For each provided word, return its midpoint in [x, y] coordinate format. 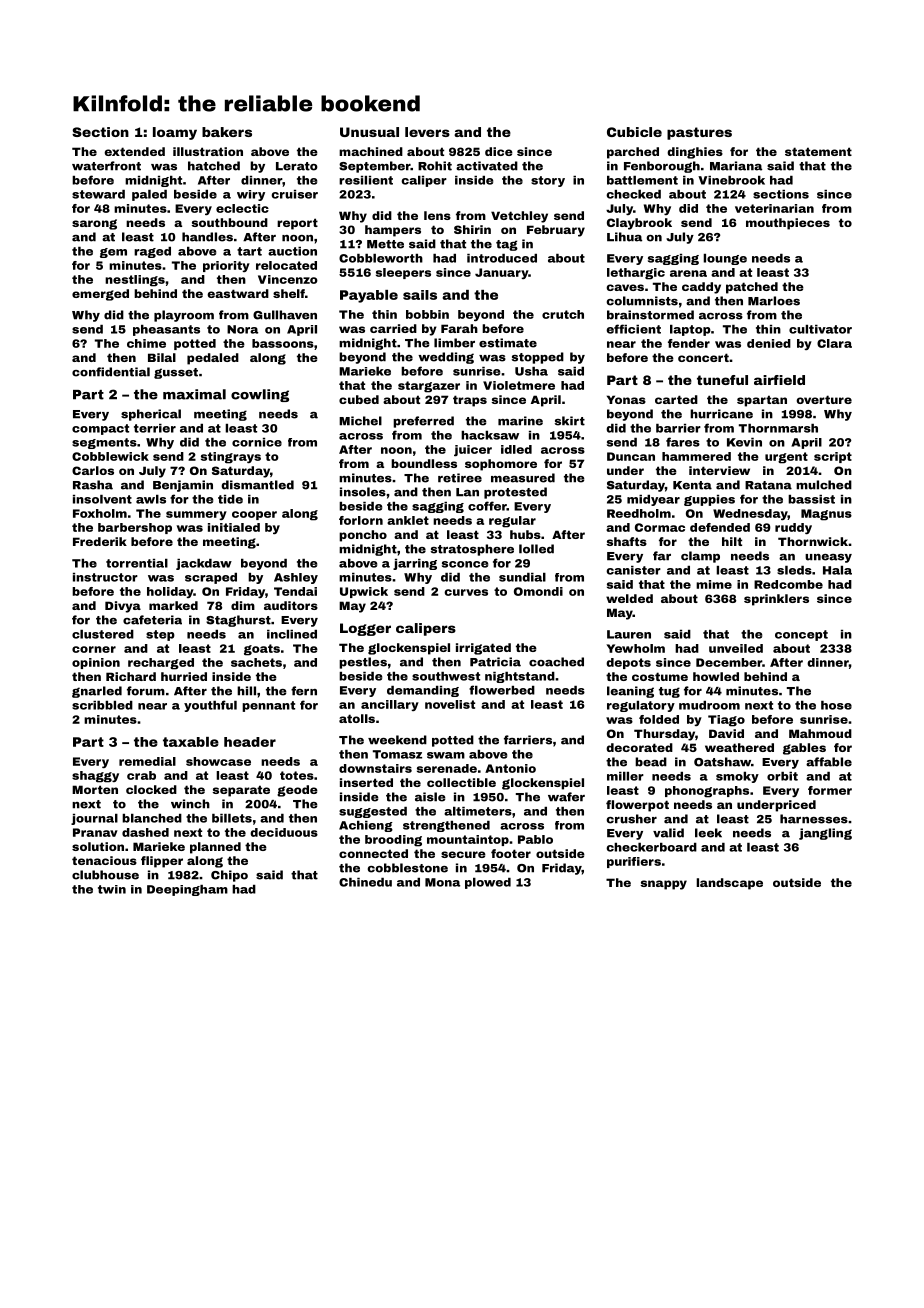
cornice [257, 442]
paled [149, 195]
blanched [152, 818]
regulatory [641, 706]
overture [824, 399]
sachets [256, 662]
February [556, 231]
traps [470, 401]
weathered [739, 747]
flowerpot [637, 806]
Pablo [535, 839]
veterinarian [774, 208]
